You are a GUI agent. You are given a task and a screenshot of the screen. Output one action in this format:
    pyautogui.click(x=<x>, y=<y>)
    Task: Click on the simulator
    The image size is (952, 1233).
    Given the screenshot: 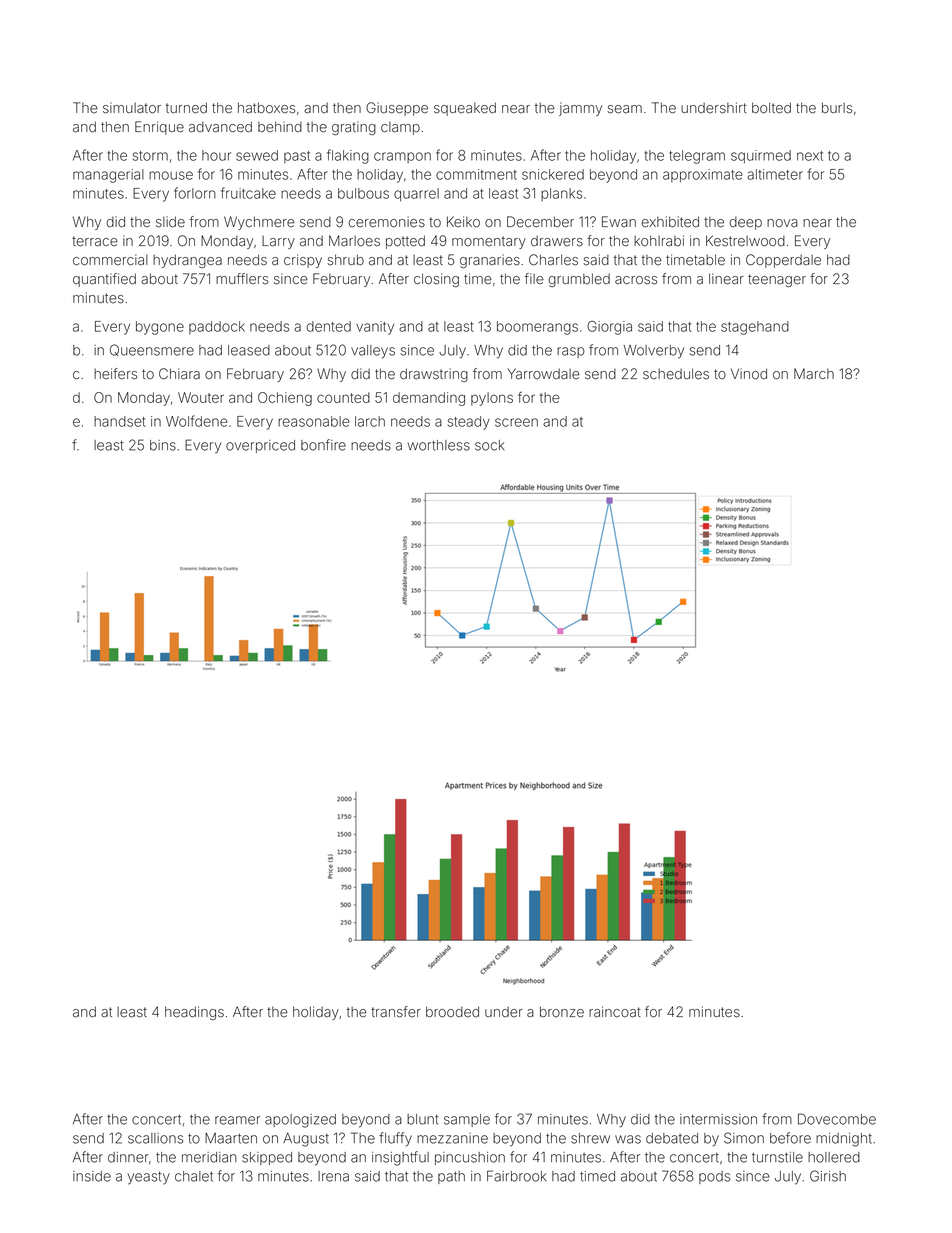 What is the action you would take?
    pyautogui.click(x=132, y=108)
